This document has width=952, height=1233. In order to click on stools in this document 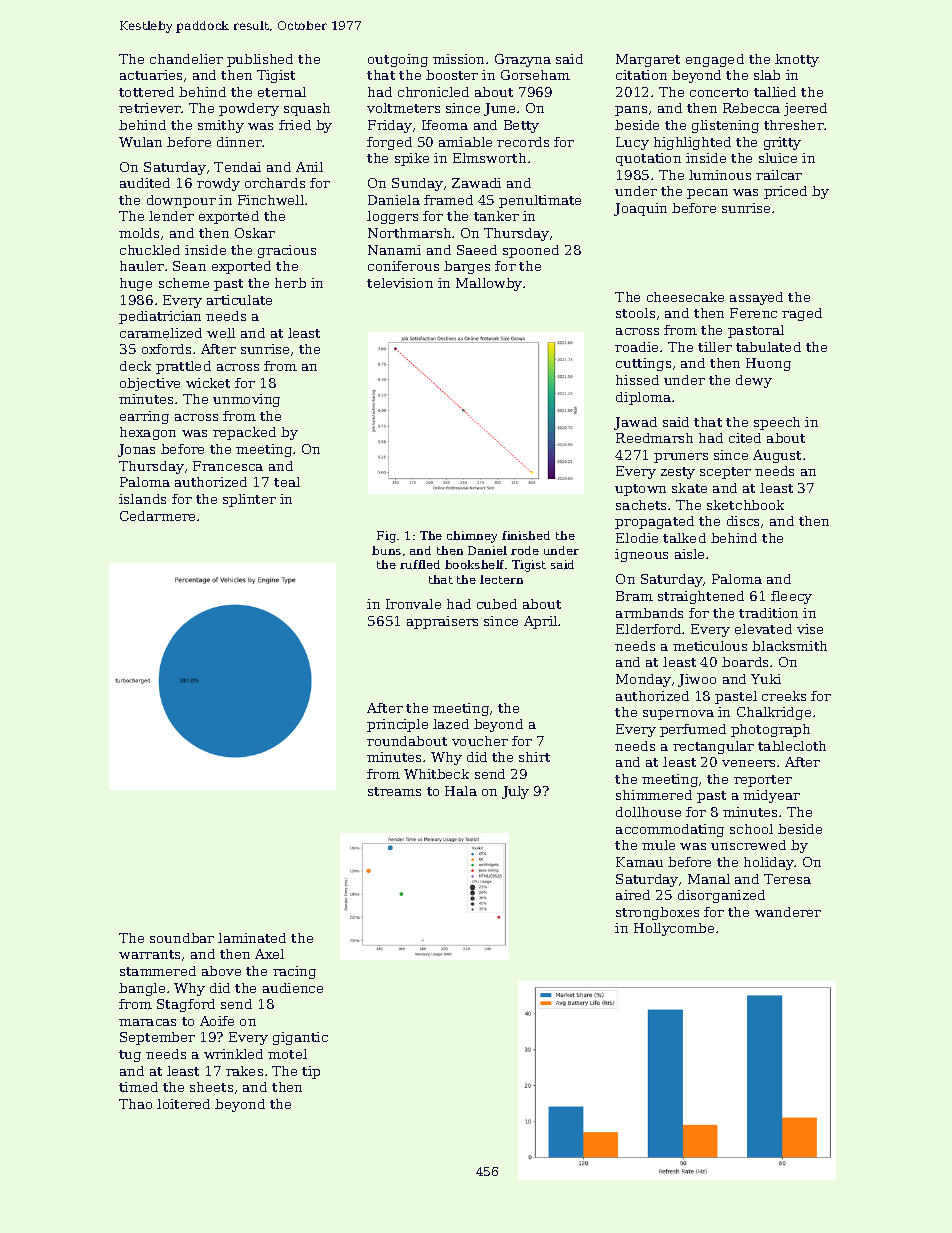, I will do `click(635, 313)`.
